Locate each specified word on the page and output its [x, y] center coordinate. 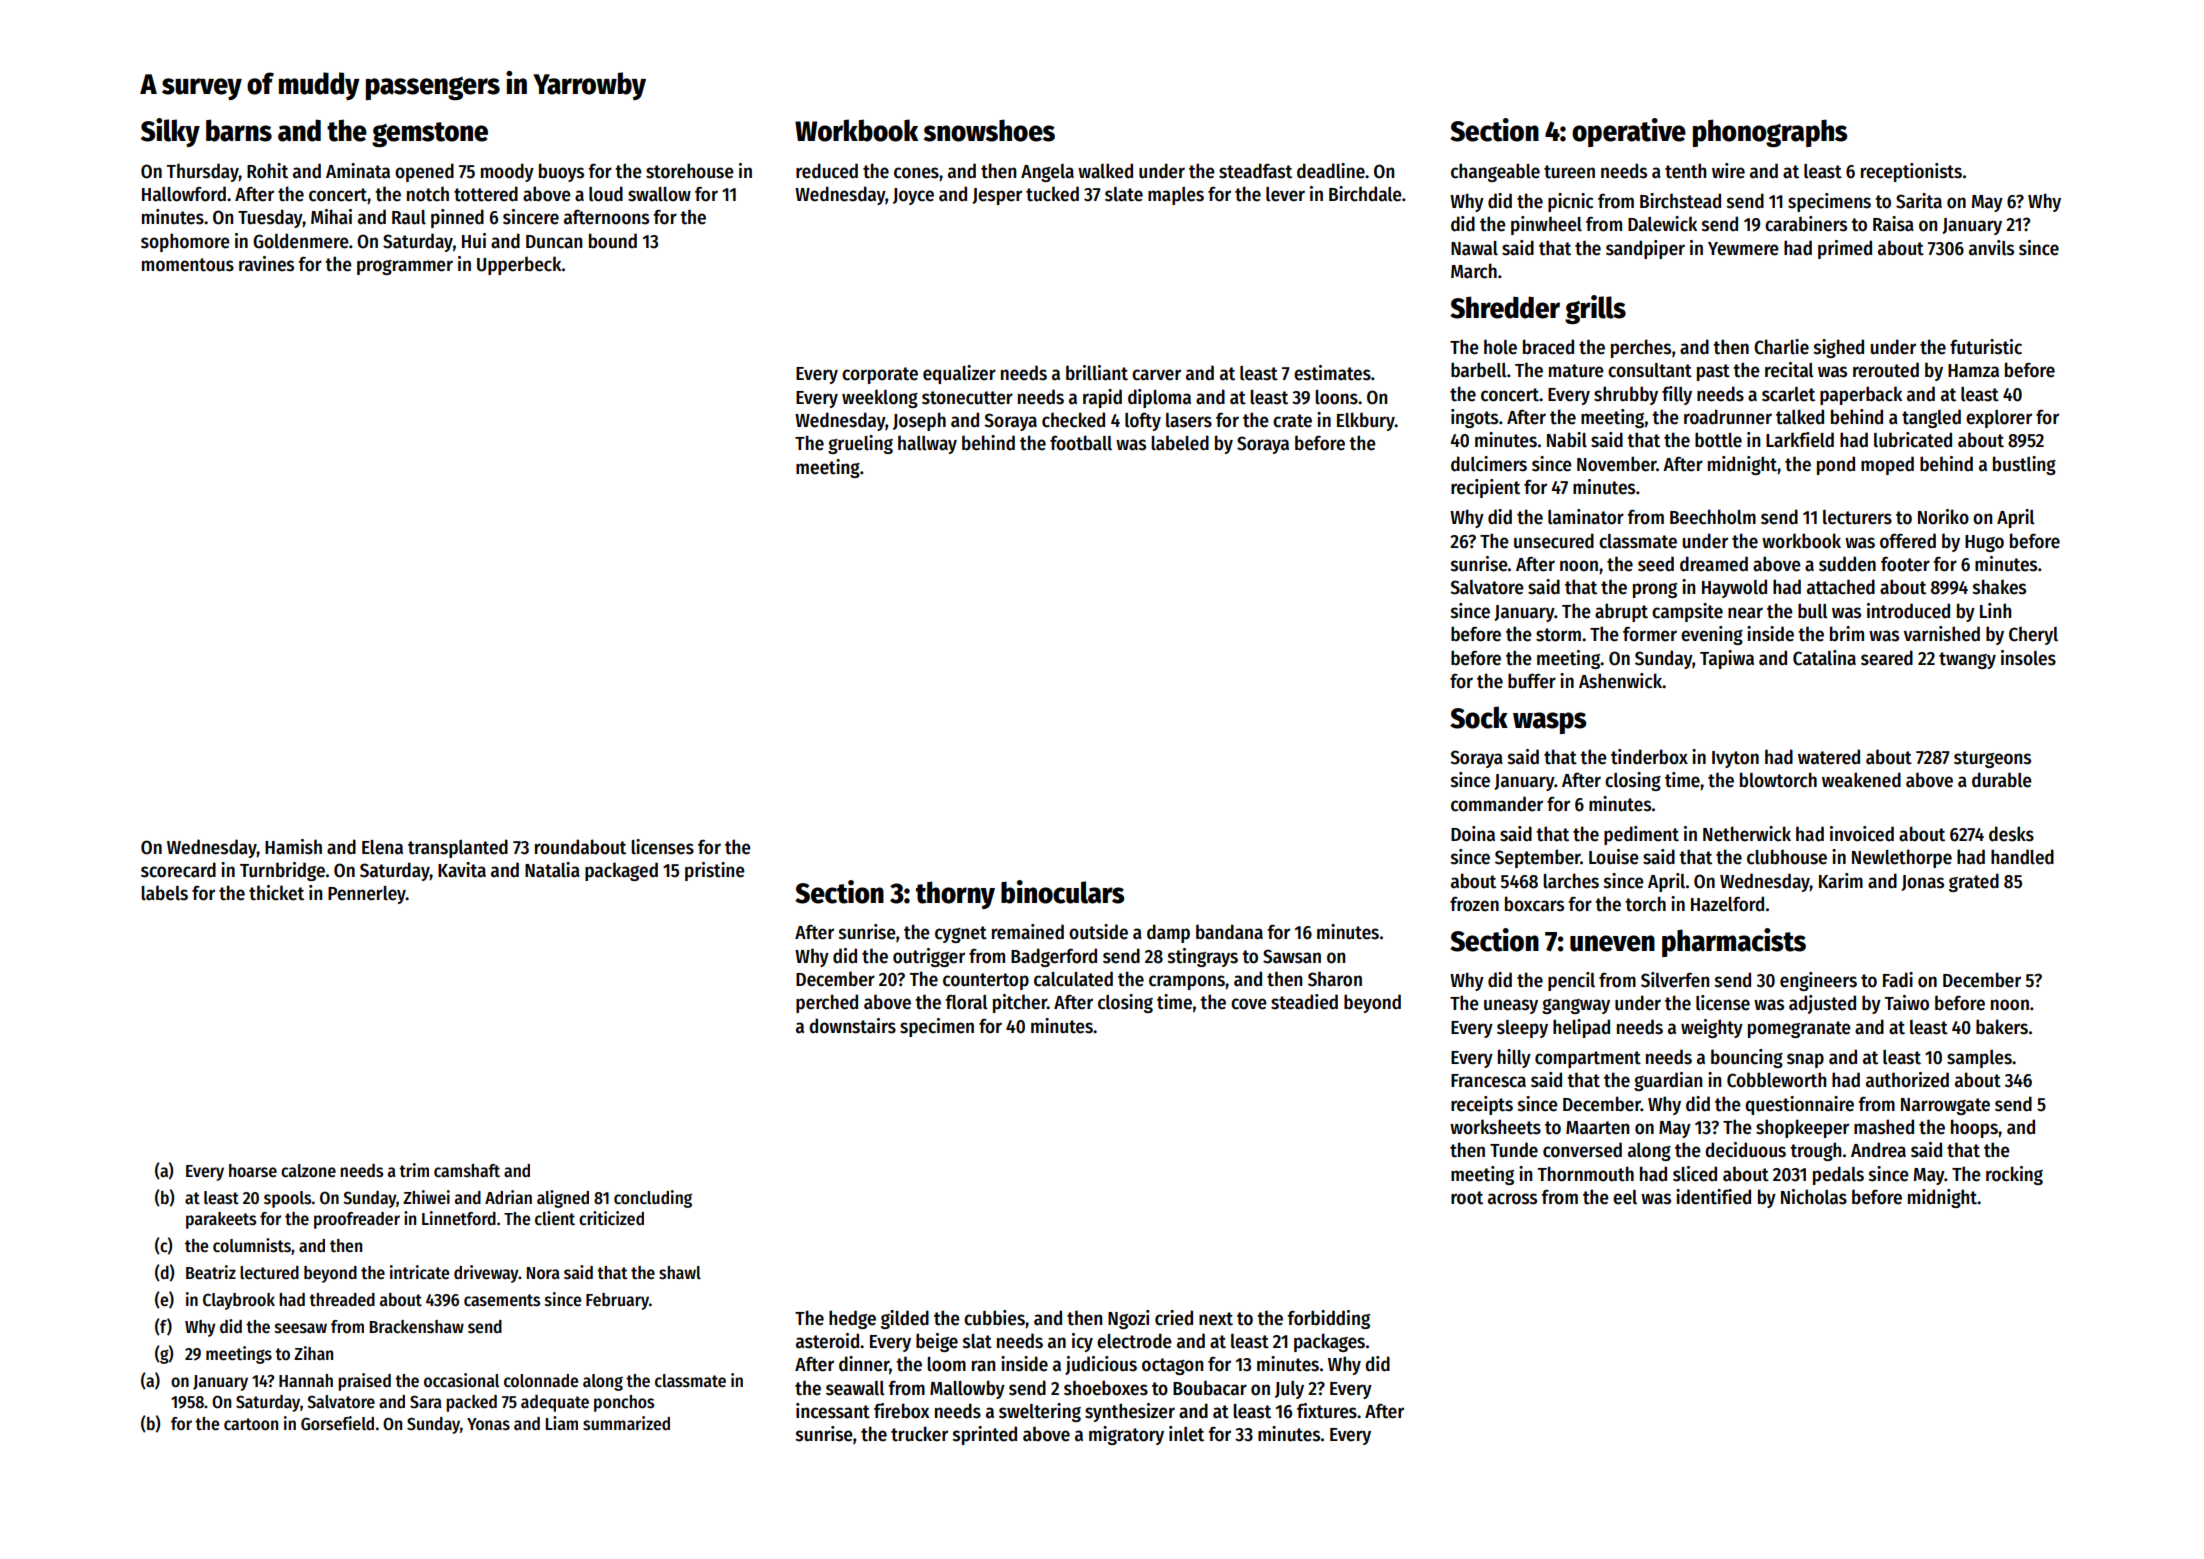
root [1467, 1198]
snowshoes [989, 130]
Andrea [1878, 1150]
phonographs [1770, 133]
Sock [1479, 717]
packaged [621, 871]
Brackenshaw [417, 1327]
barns [239, 130]
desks [2011, 834]
